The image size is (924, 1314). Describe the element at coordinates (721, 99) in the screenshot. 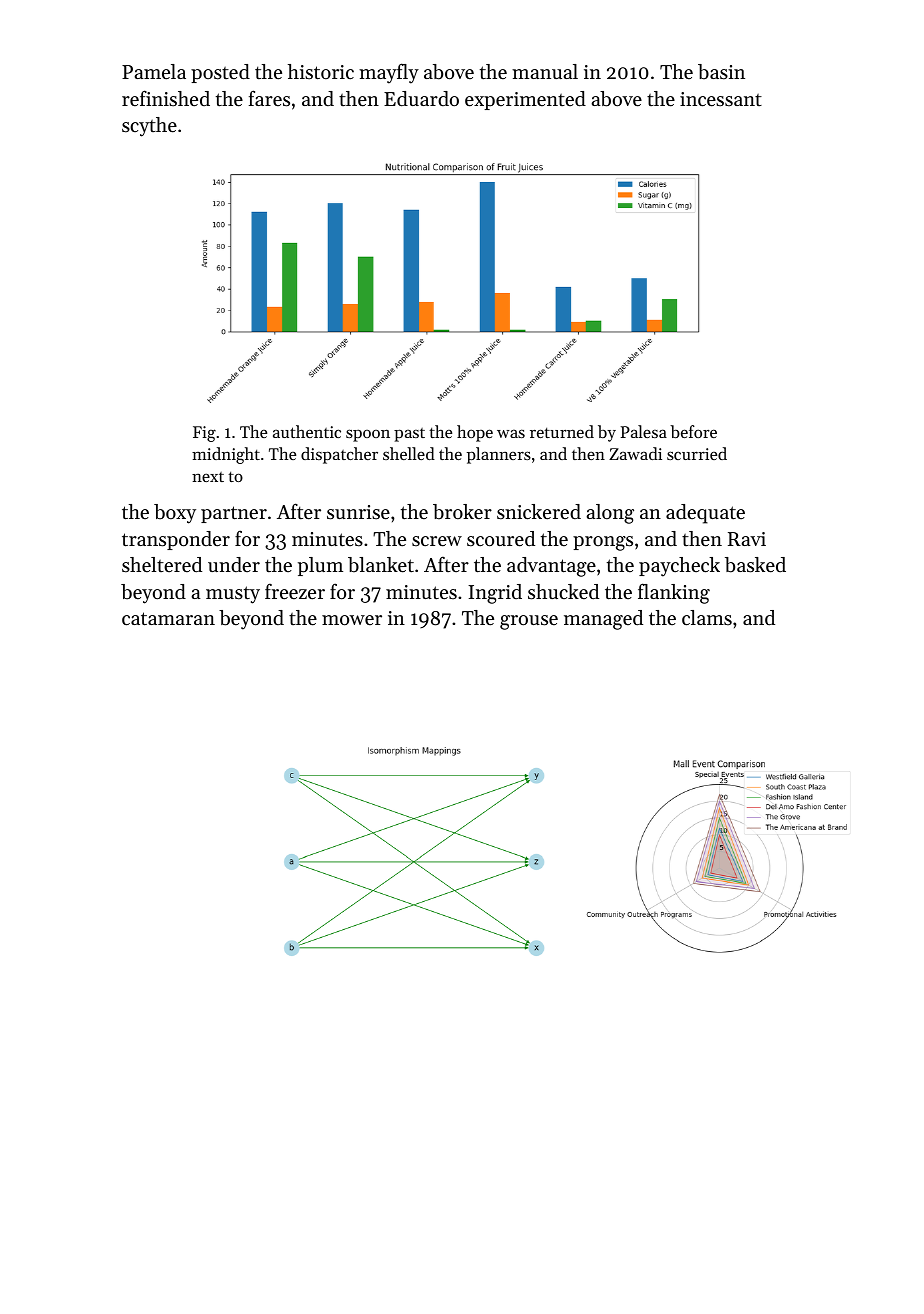

I see `incessant` at that location.
